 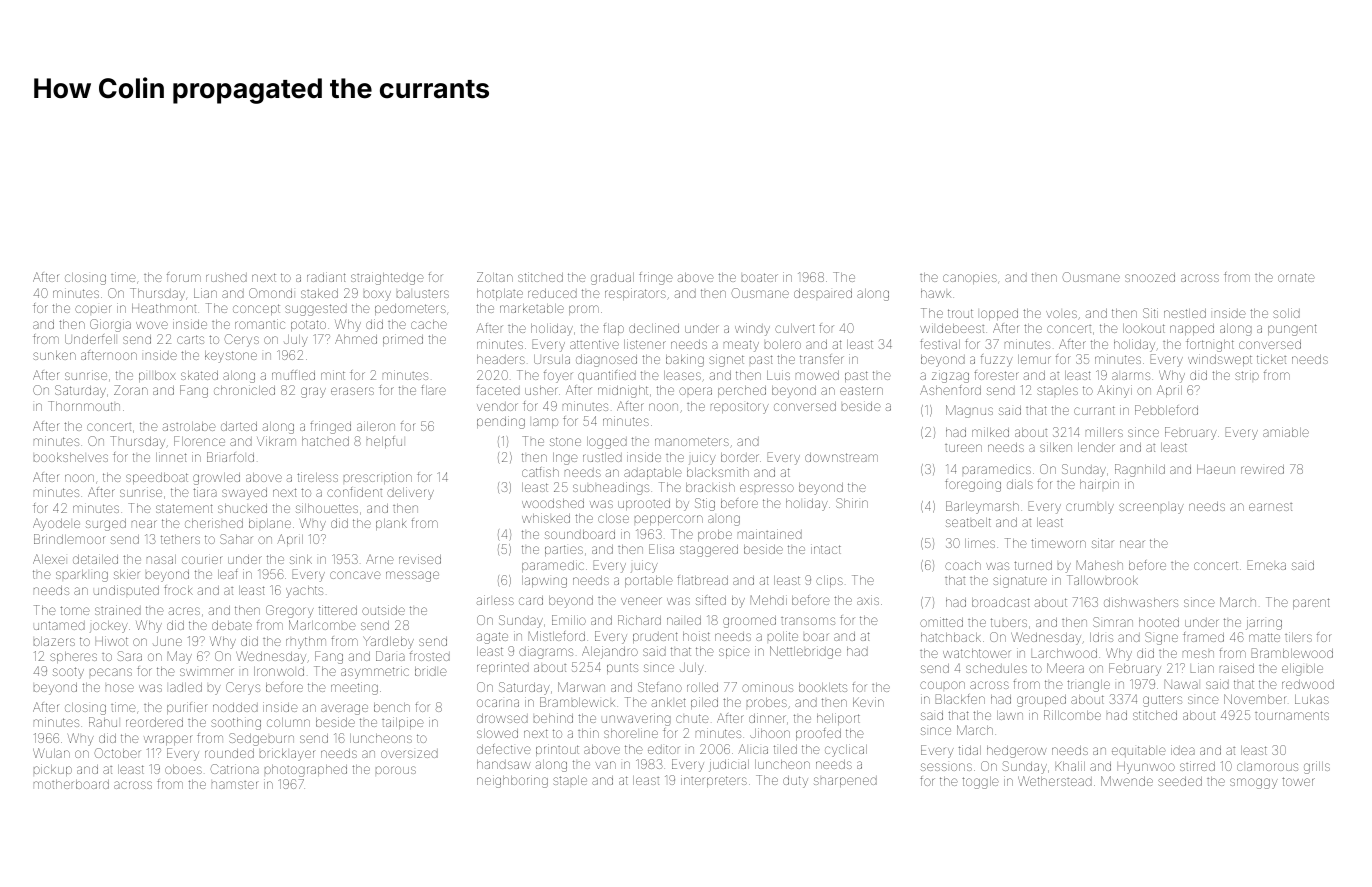 What do you see at coordinates (1286, 313) in the screenshot?
I see `solid` at bounding box center [1286, 313].
